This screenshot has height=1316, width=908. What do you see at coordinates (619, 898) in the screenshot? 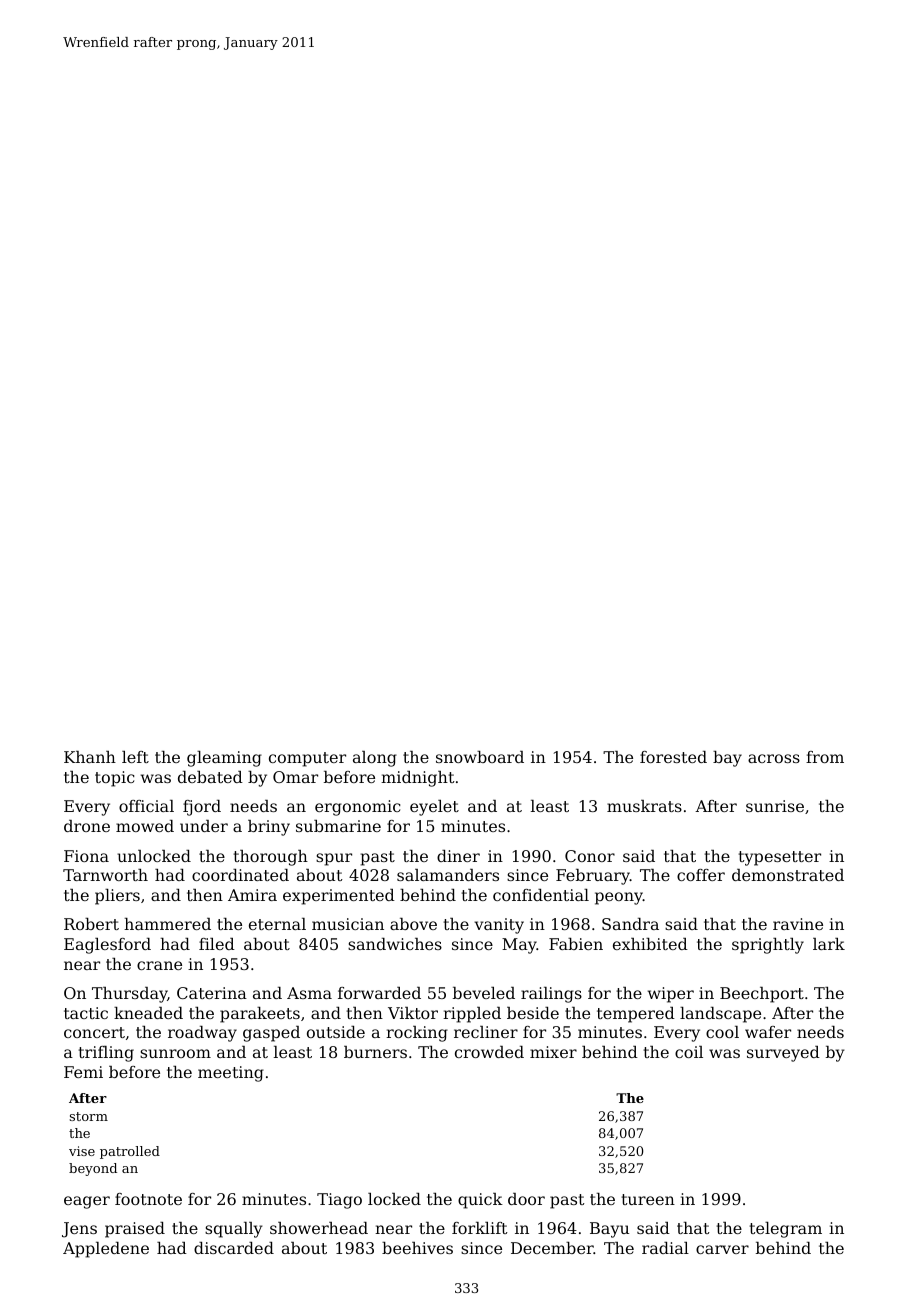
I see `peony` at bounding box center [619, 898].
